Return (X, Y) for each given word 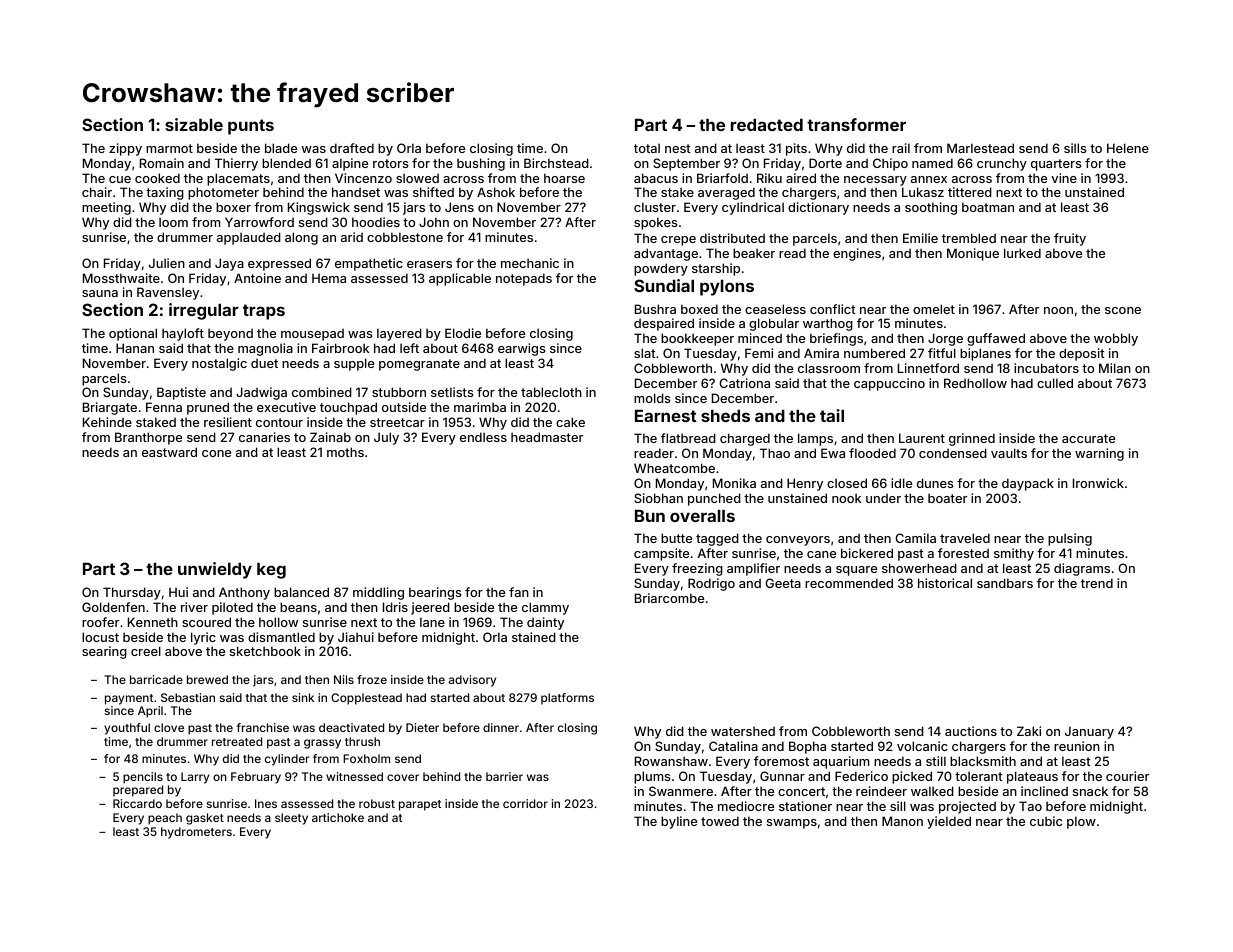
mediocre (746, 806)
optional (133, 334)
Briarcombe (669, 598)
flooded (872, 453)
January (1089, 732)
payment (129, 699)
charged (745, 439)
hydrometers (196, 833)
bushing (481, 164)
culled (1055, 383)
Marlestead (980, 148)
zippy (125, 149)
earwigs (521, 349)
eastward (169, 452)
